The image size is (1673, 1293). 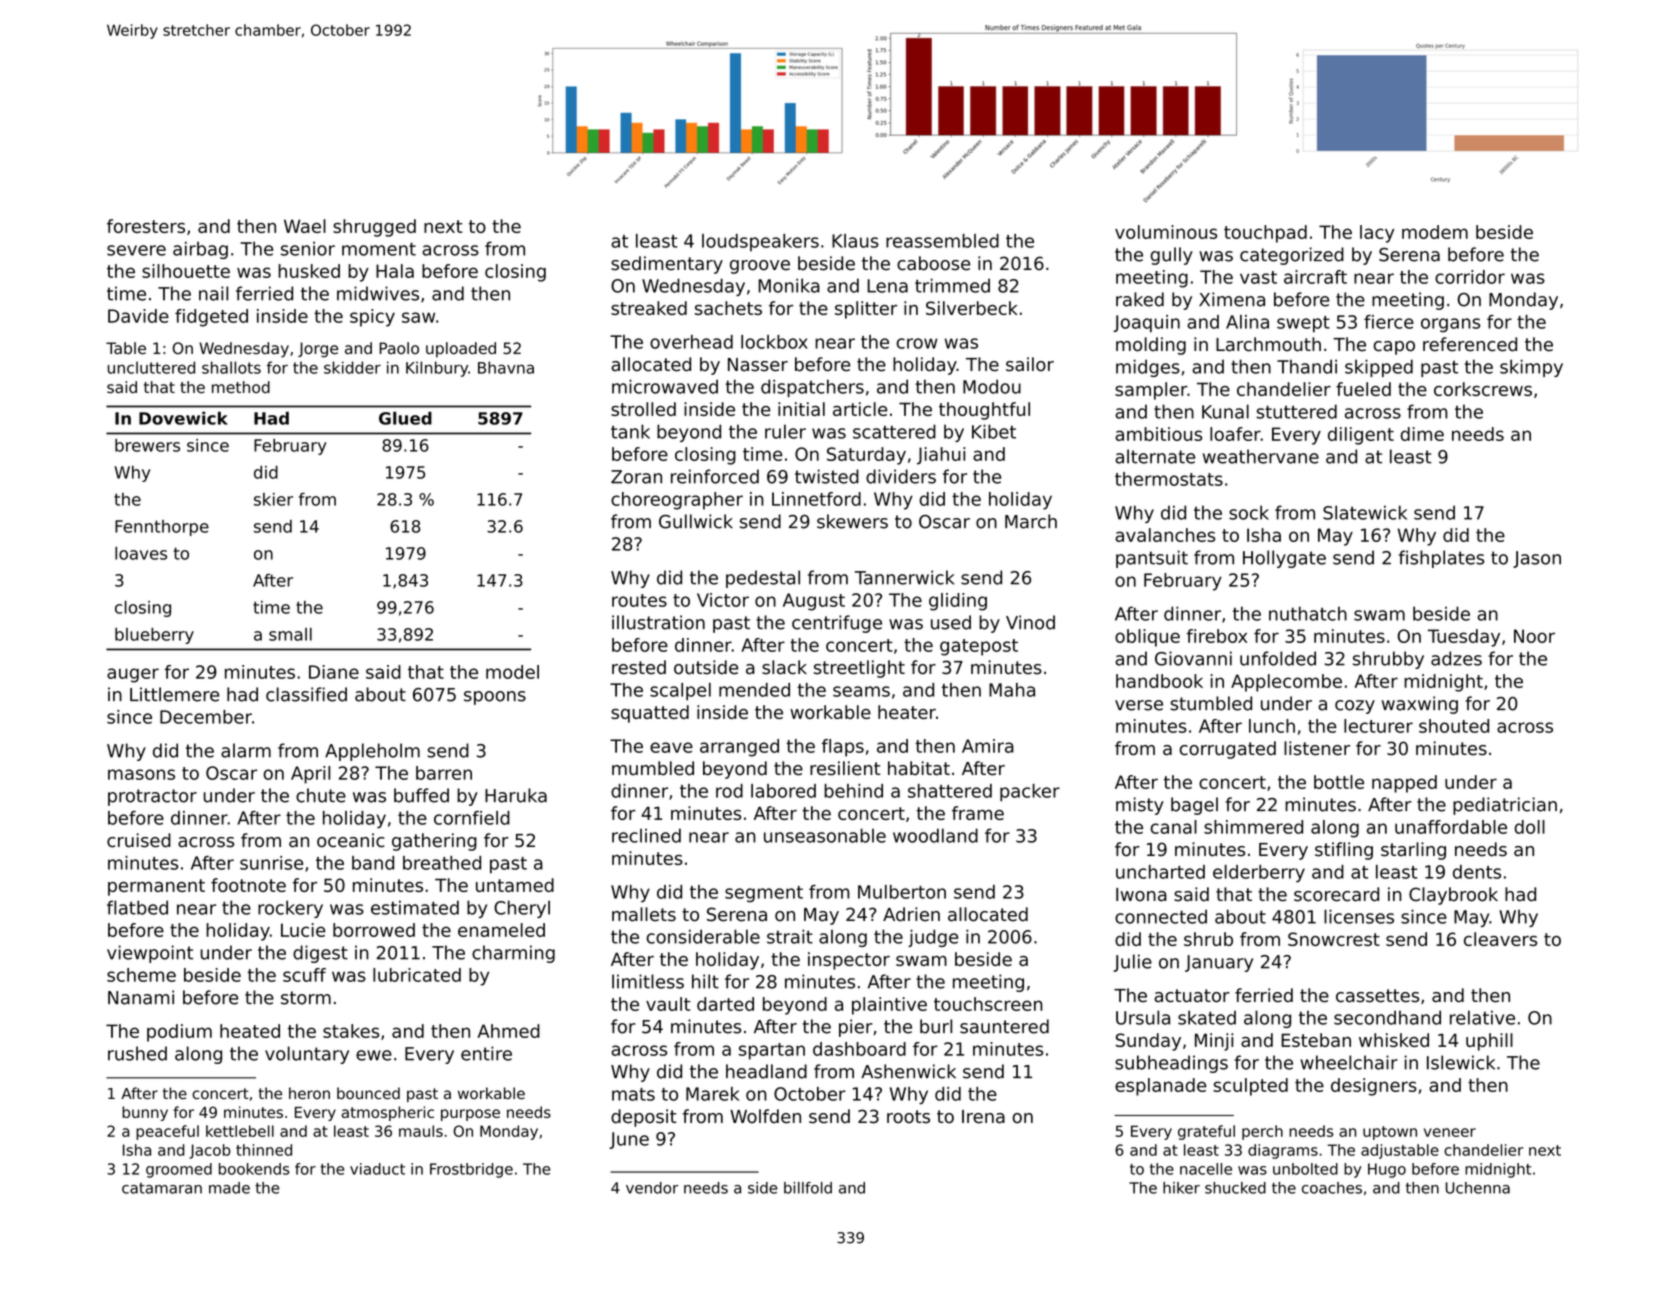 What do you see at coordinates (1450, 325) in the page?
I see `organs` at bounding box center [1450, 325].
